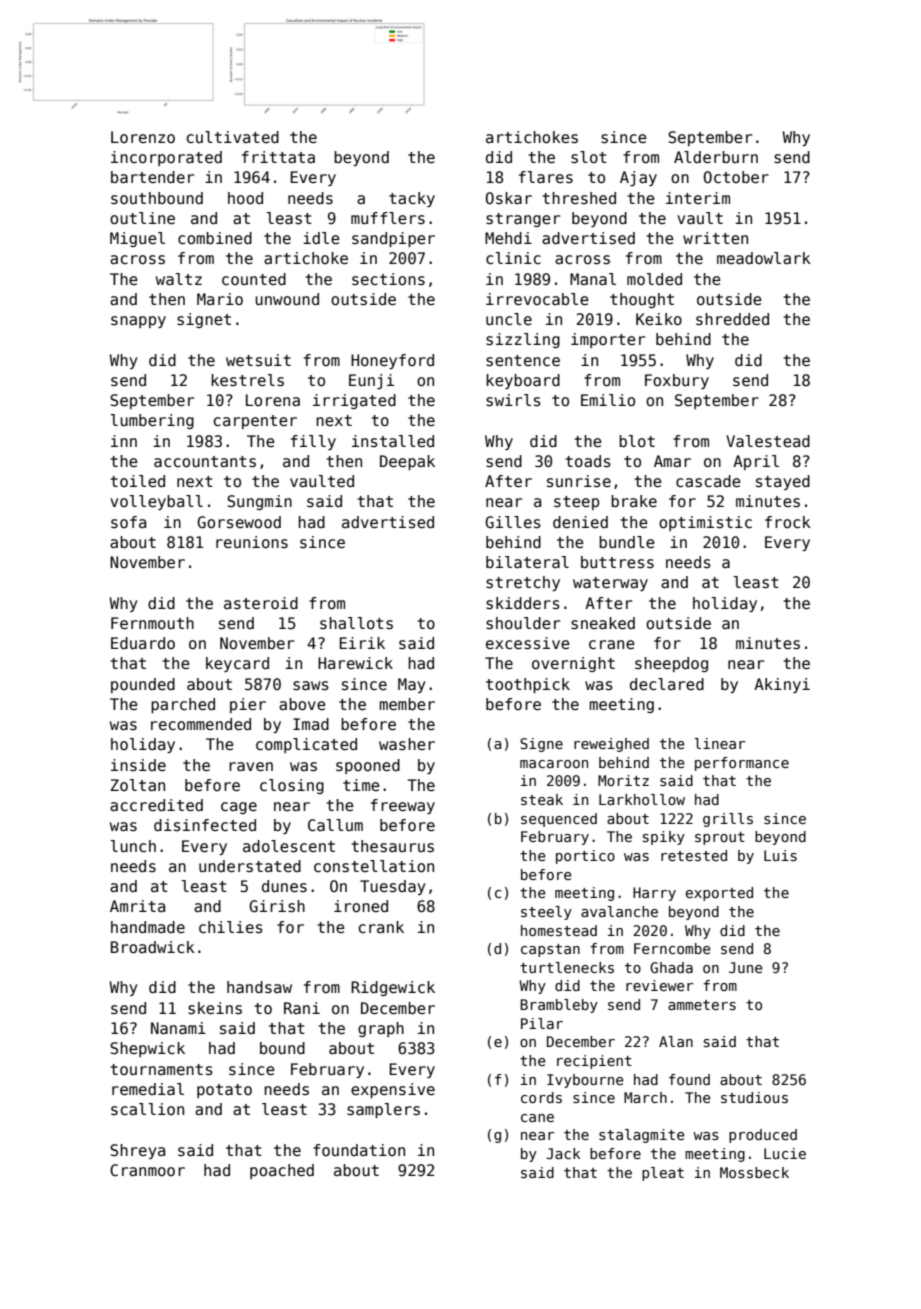 The image size is (921, 1309). Describe the element at coordinates (302, 704) in the document. I see `above` at that location.
